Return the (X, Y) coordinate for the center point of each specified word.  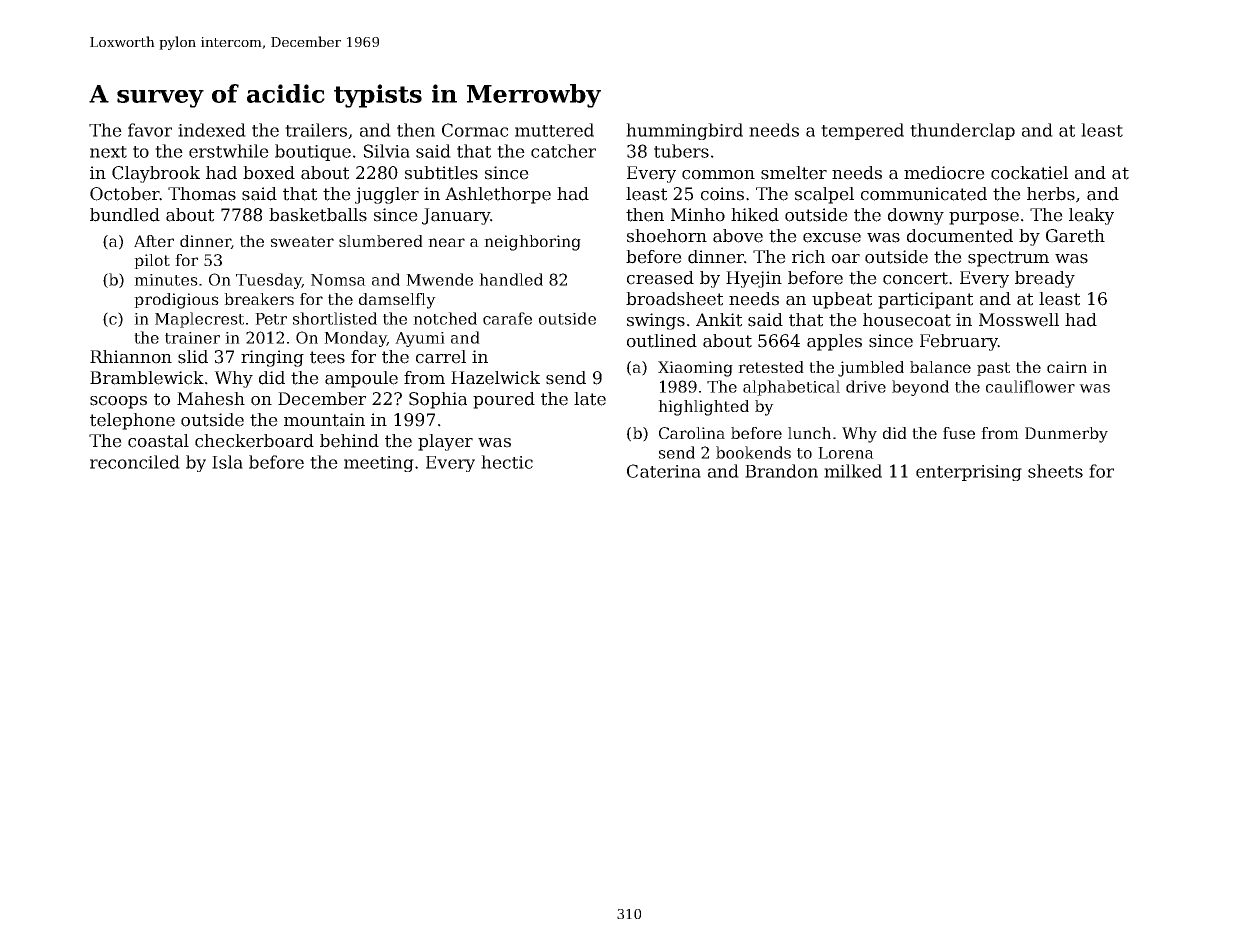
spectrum (1008, 259)
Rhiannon (131, 357)
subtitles (441, 173)
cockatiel (1029, 173)
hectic (507, 462)
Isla (227, 462)
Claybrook (156, 174)
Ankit (719, 320)
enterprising (969, 473)
